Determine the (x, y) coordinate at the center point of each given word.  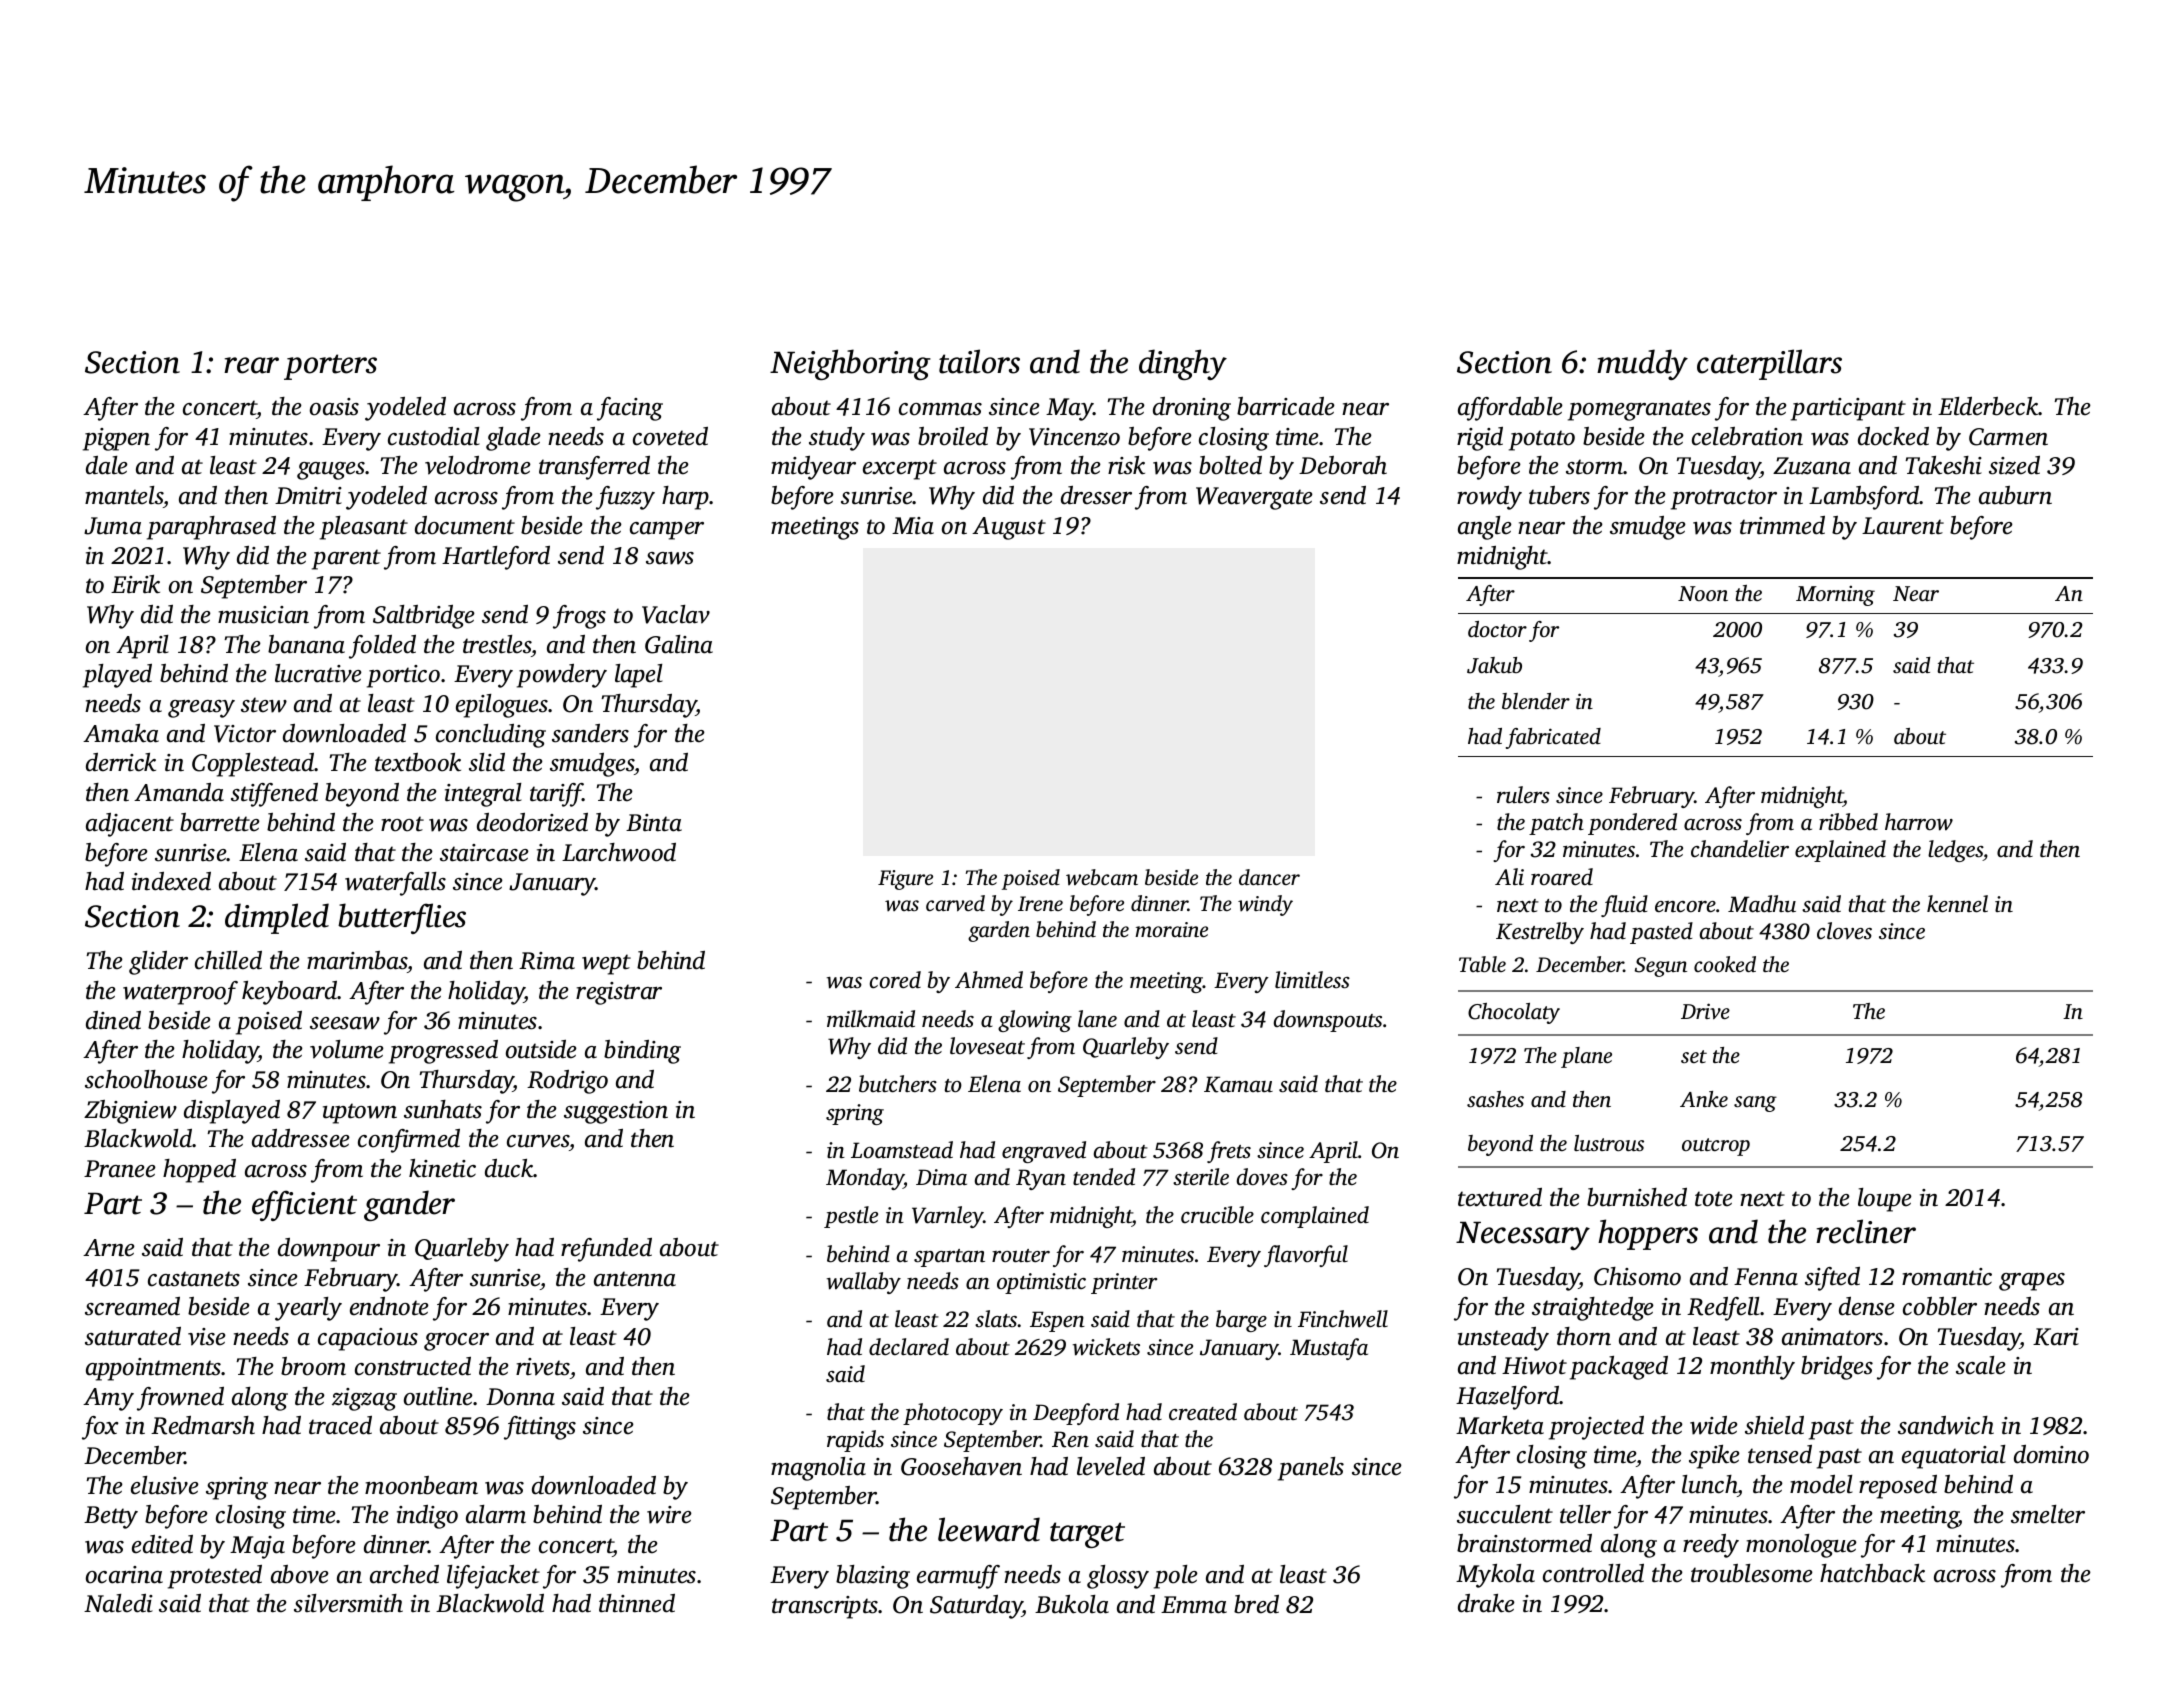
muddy (1642, 364)
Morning (1835, 596)
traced (340, 1425)
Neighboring (850, 364)
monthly (1752, 1368)
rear (251, 365)
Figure (905, 880)
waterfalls (395, 884)
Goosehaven (961, 1466)
